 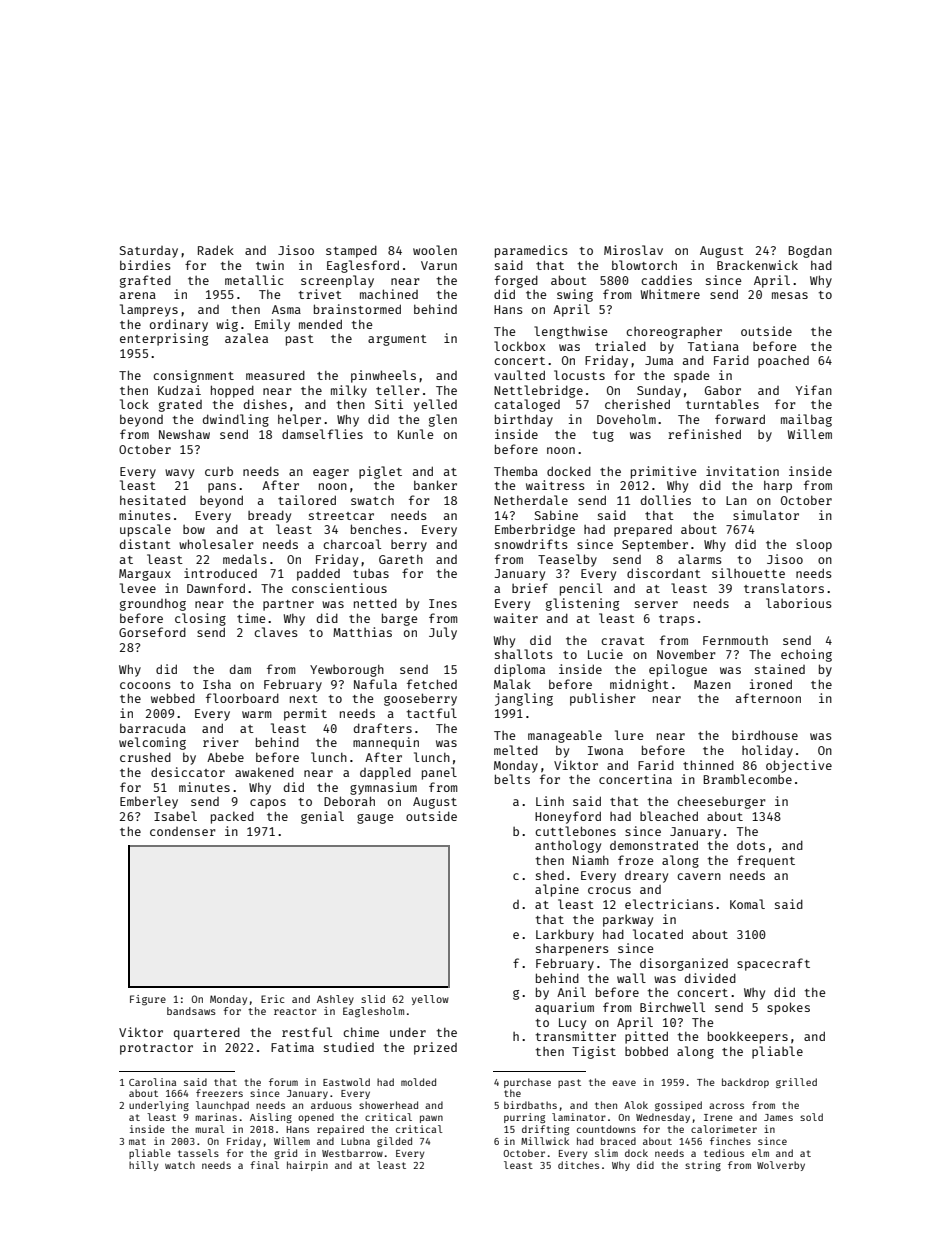 What do you see at coordinates (216, 250) in the document?
I see `Radek` at bounding box center [216, 250].
